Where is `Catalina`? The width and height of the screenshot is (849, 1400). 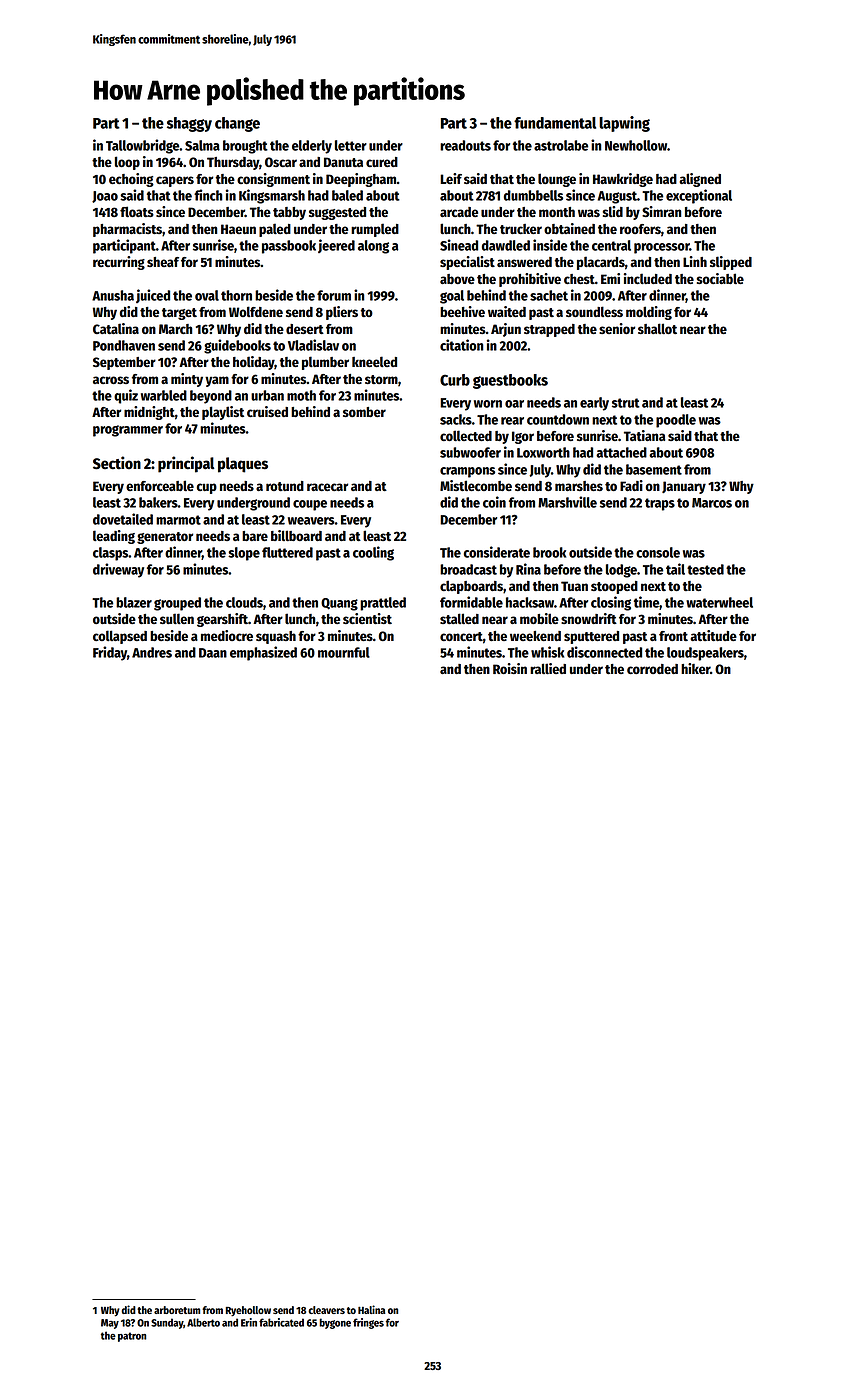
Catalina is located at coordinates (116, 328).
